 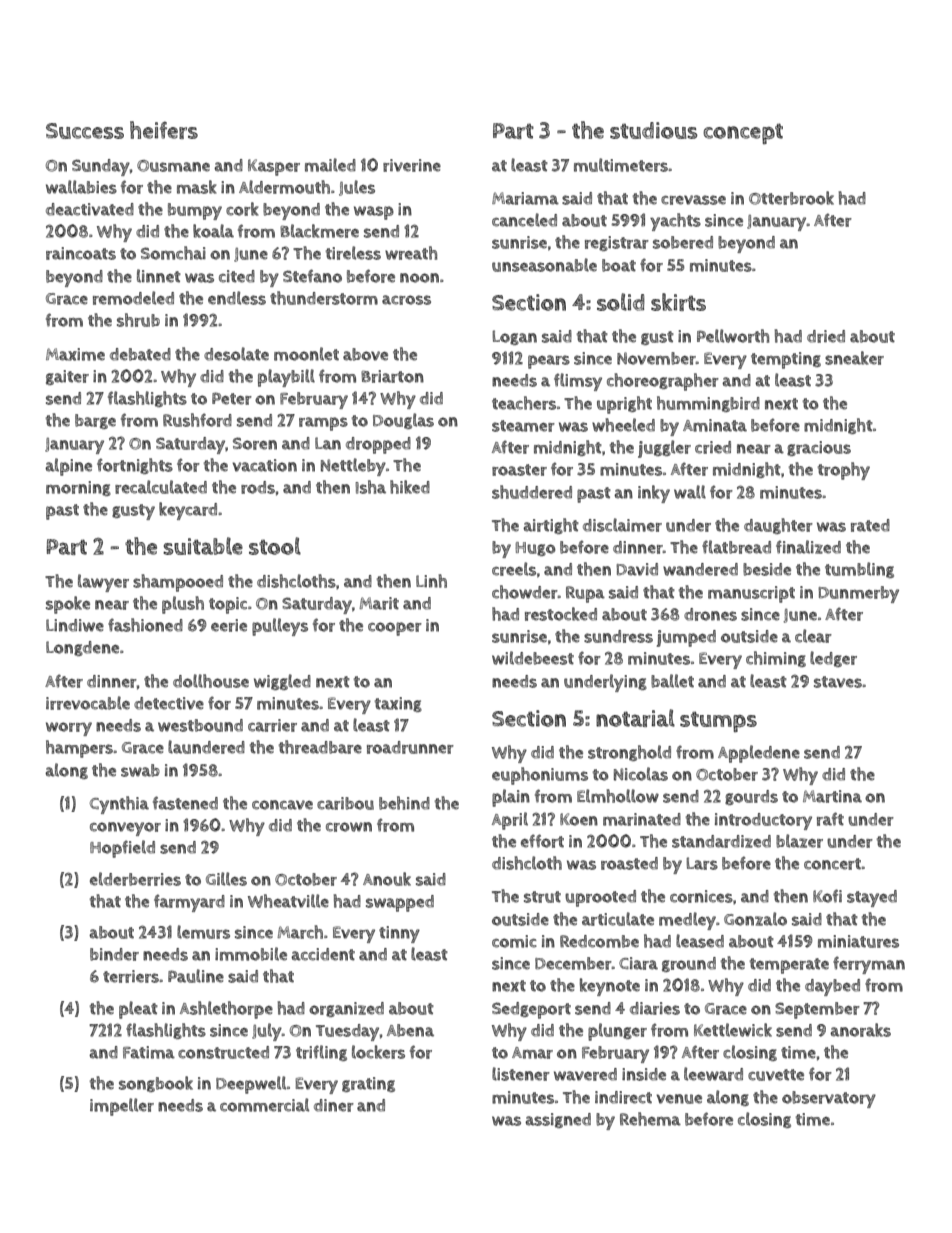 What do you see at coordinates (838, 682) in the document?
I see `staves` at bounding box center [838, 682].
